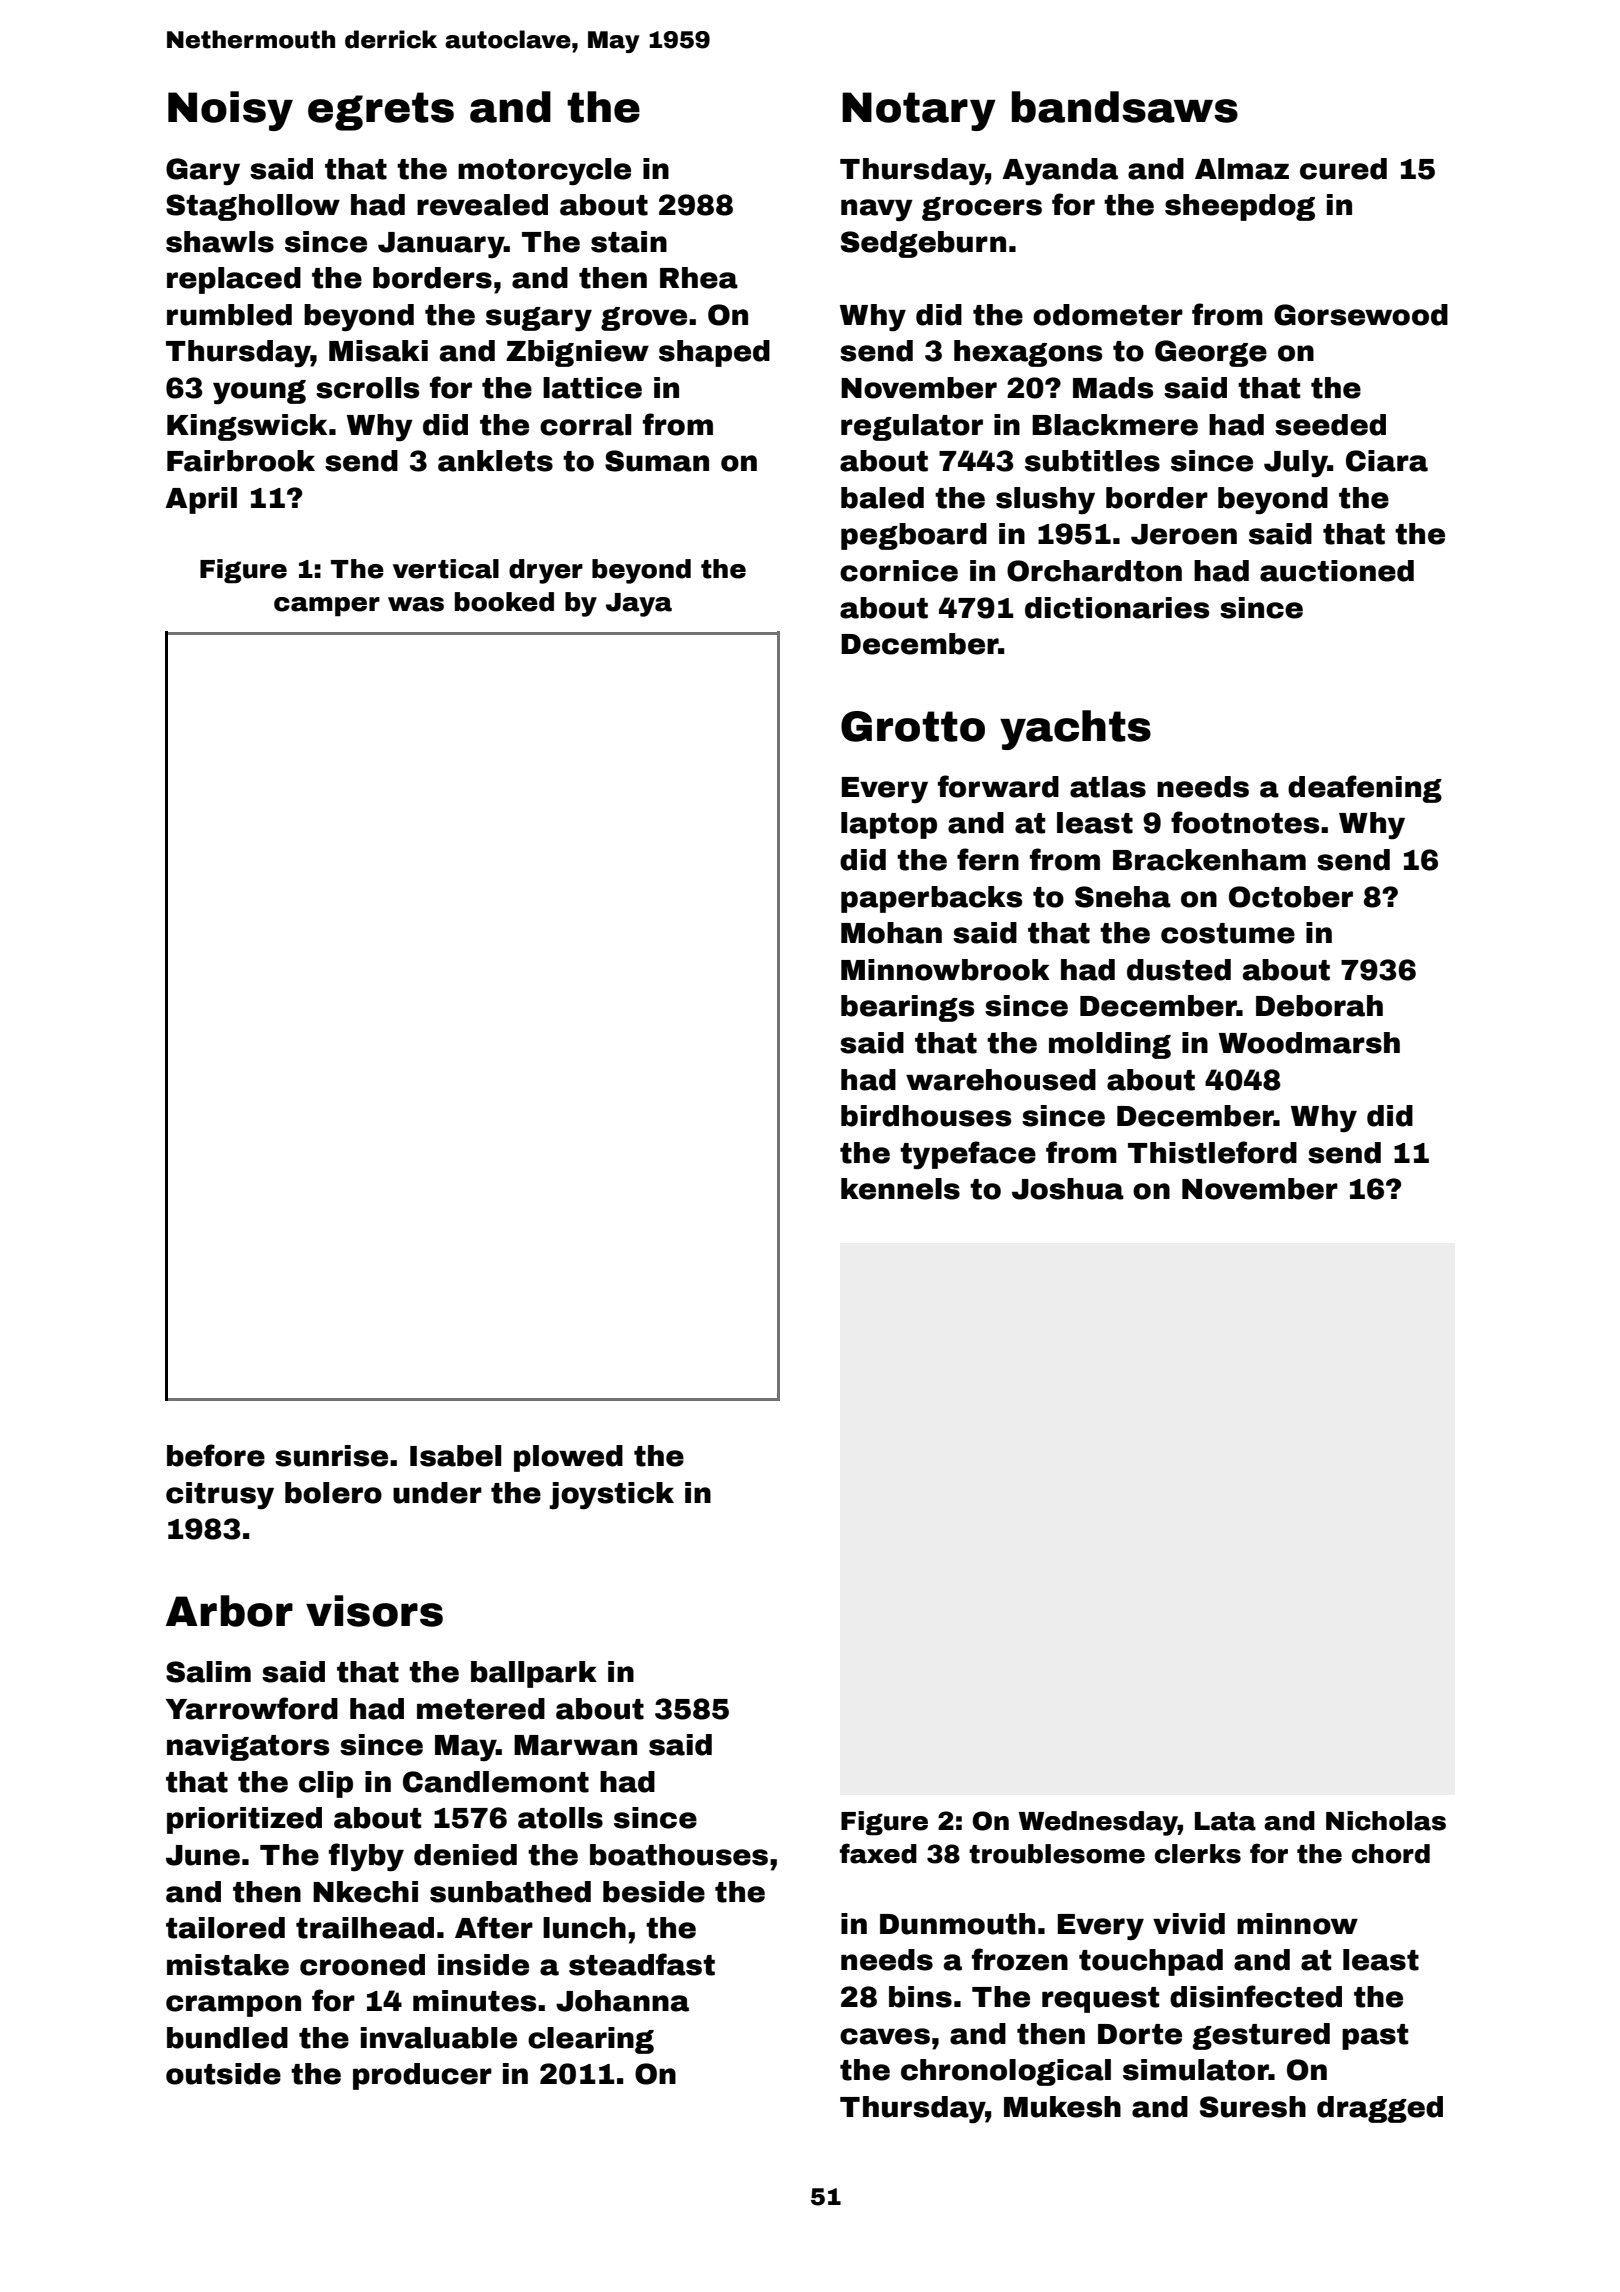  I want to click on egrets, so click(381, 111).
